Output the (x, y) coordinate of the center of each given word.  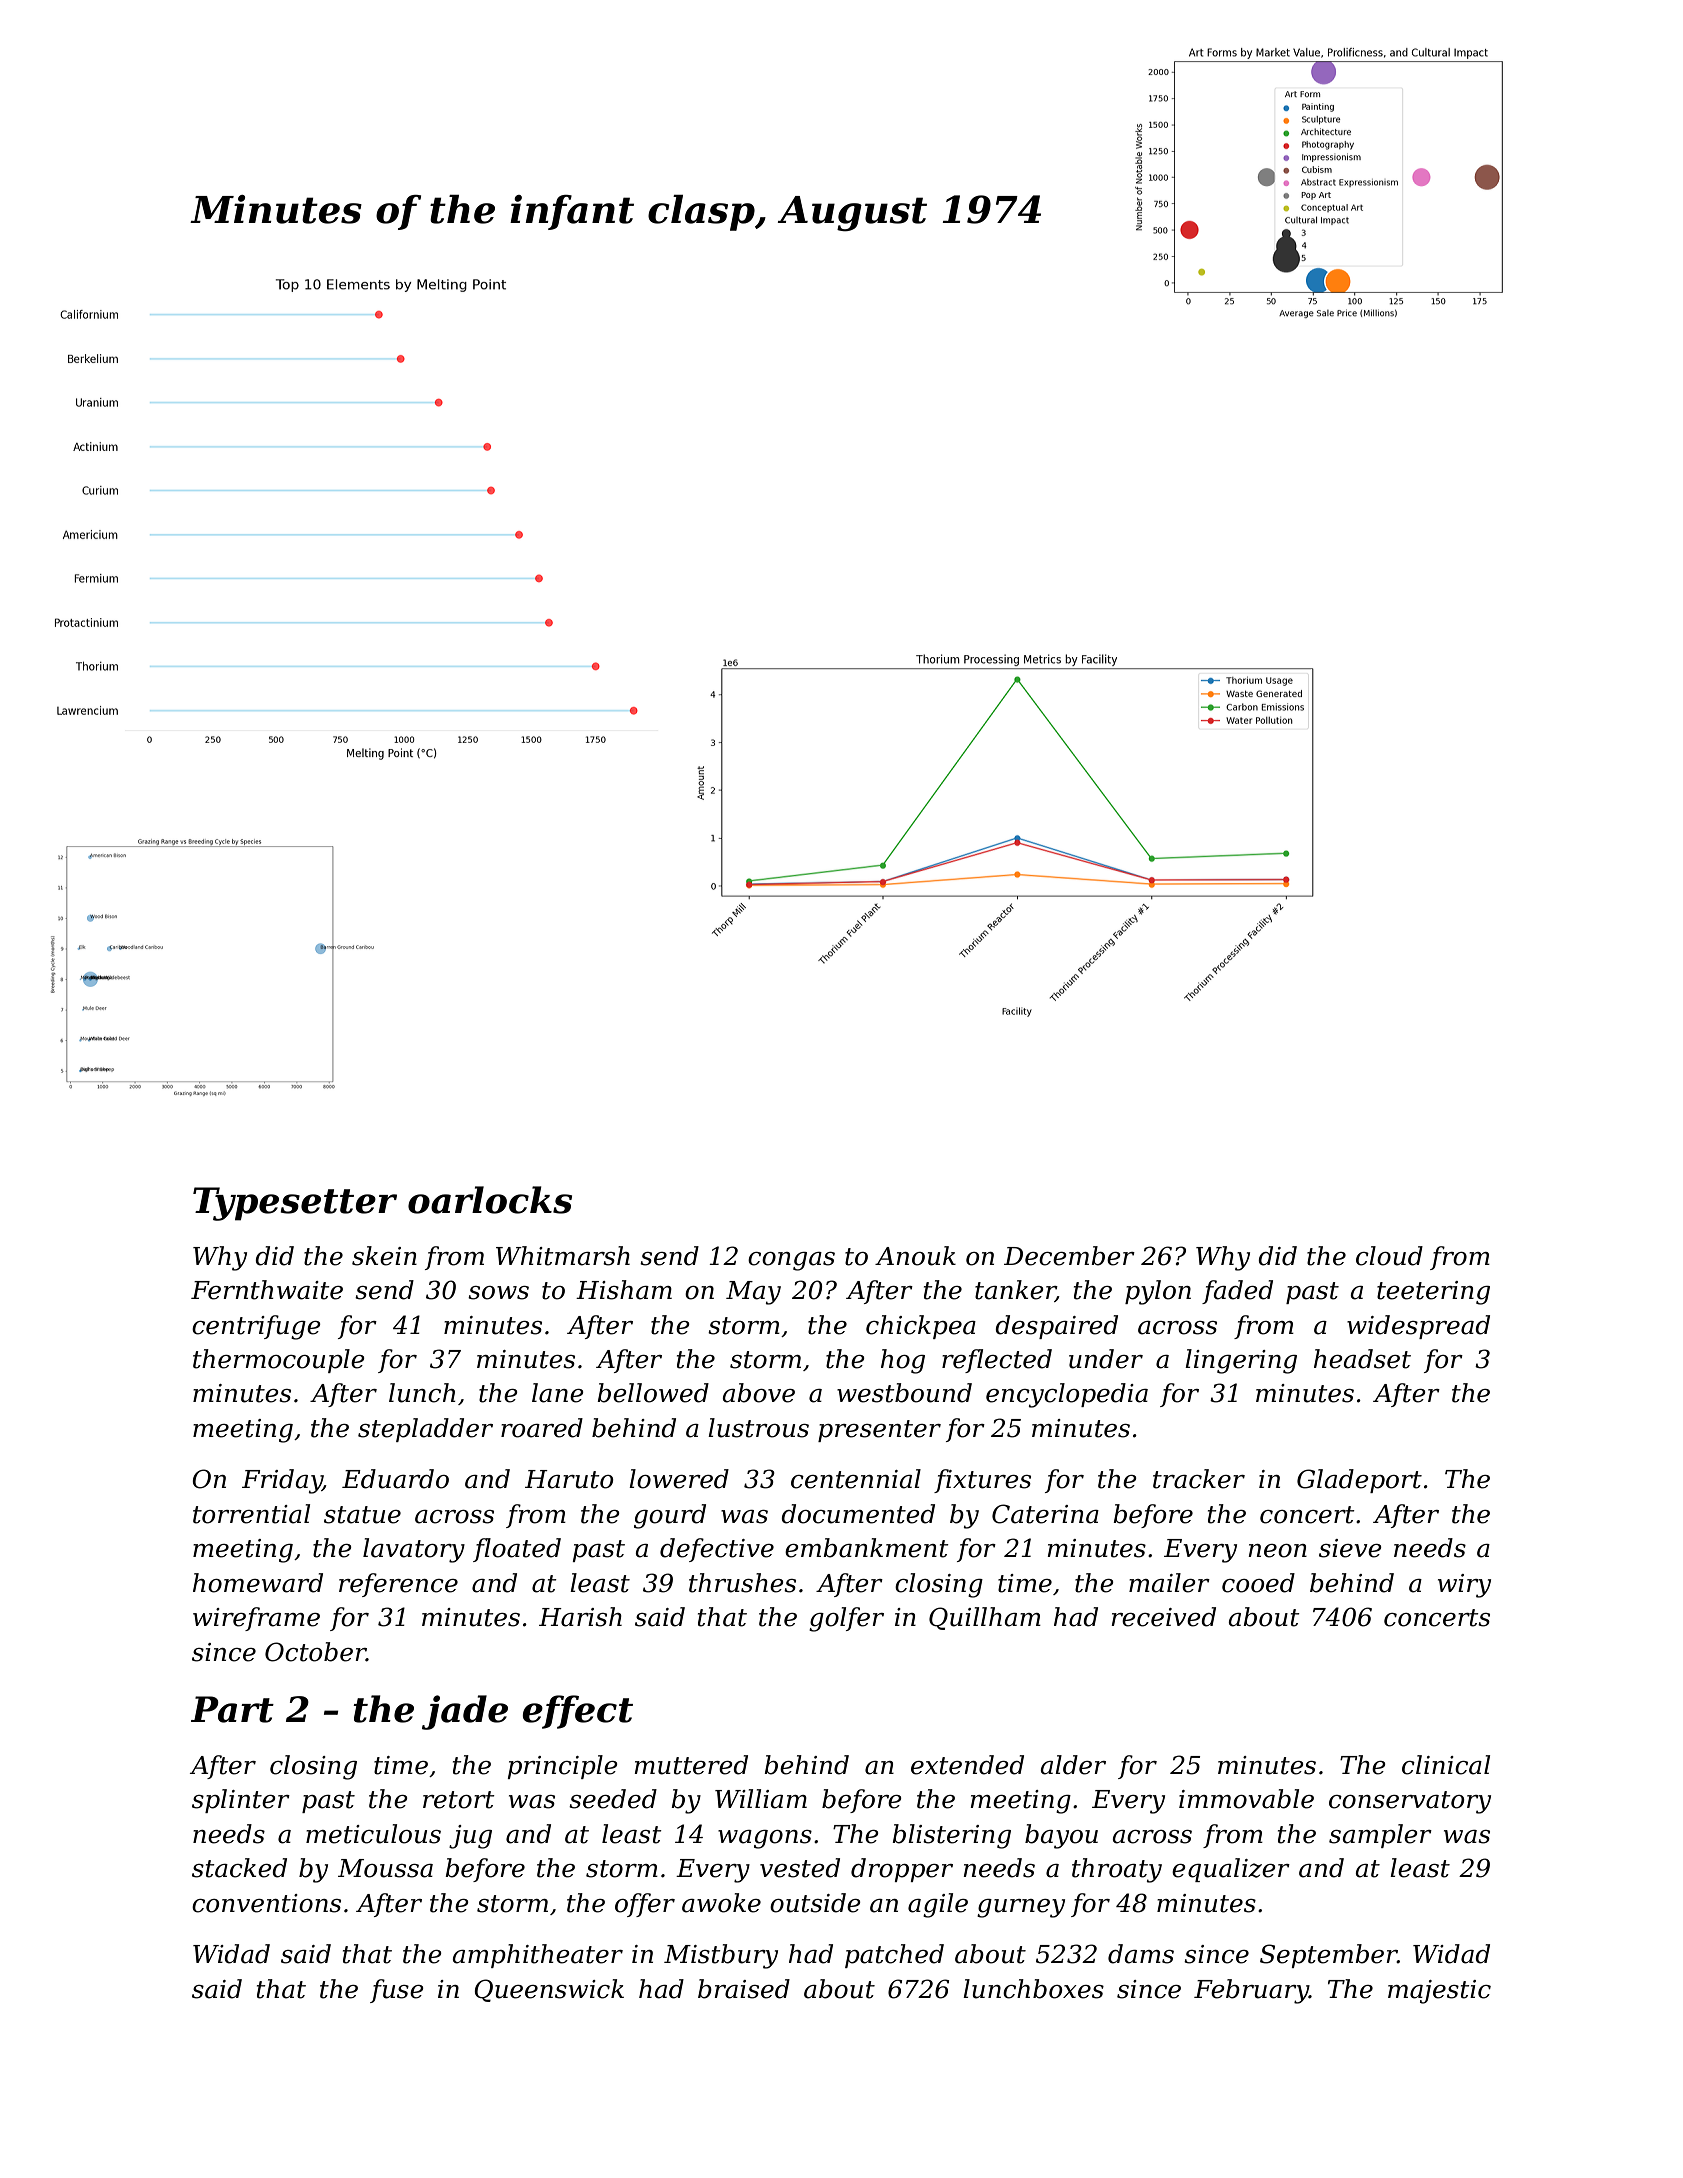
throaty (1117, 1870)
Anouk (915, 1256)
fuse (397, 1991)
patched (894, 1956)
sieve (1350, 1548)
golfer (846, 1619)
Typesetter (295, 1204)
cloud (1389, 1256)
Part (232, 1709)
